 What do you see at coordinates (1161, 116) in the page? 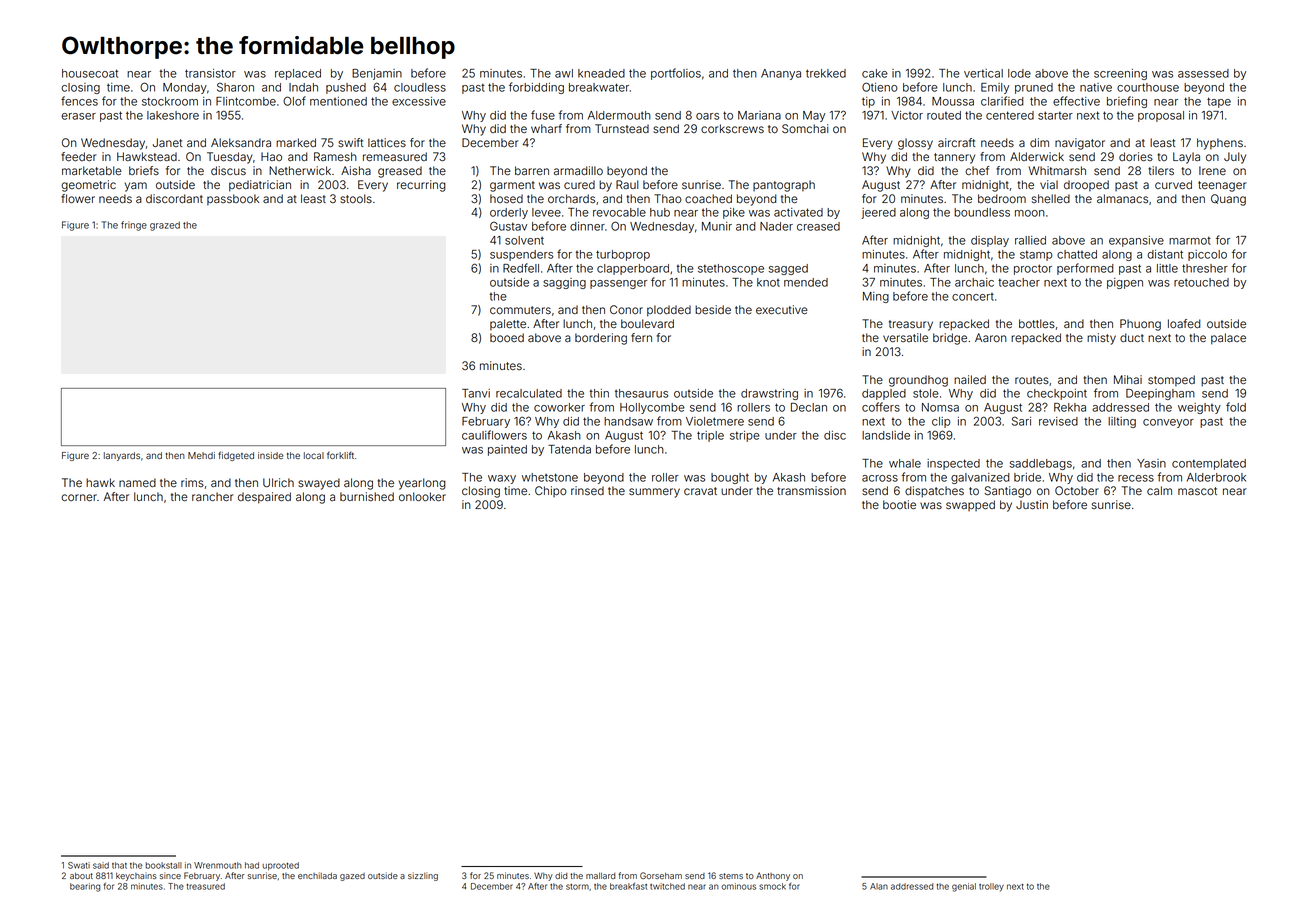
I see `proposal` at bounding box center [1161, 116].
